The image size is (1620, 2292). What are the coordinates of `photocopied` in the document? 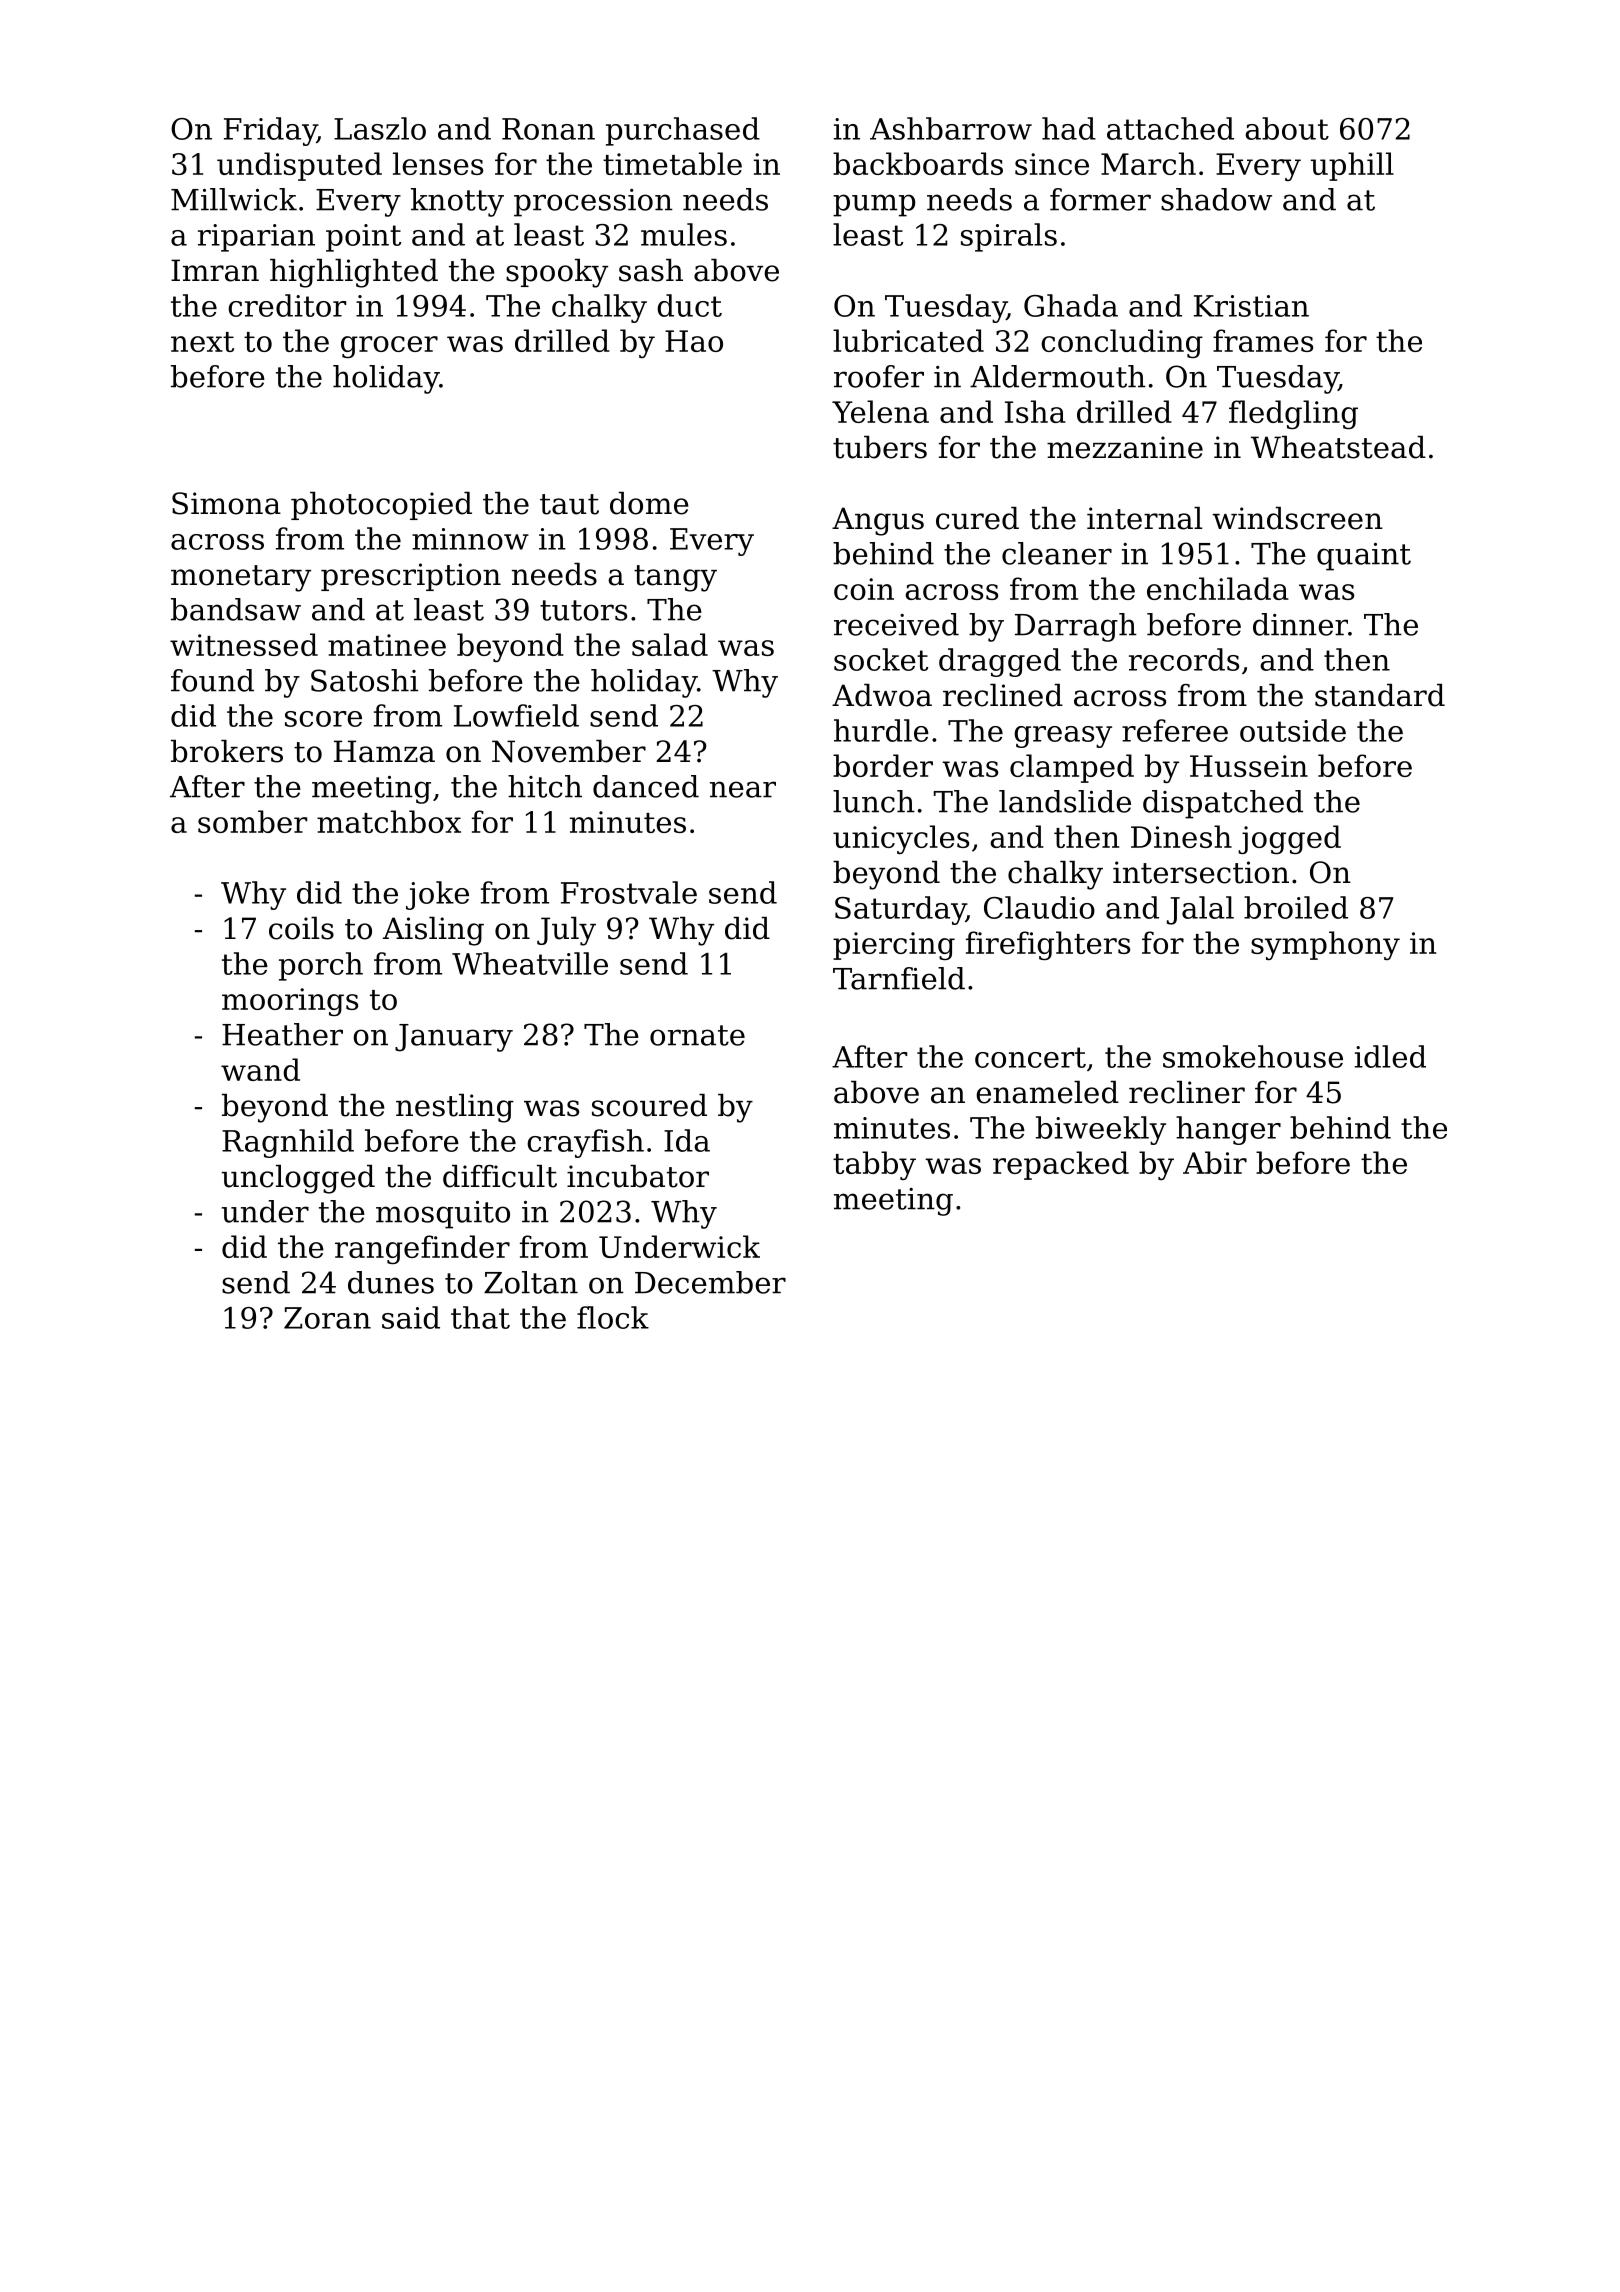 It's located at (381, 506).
